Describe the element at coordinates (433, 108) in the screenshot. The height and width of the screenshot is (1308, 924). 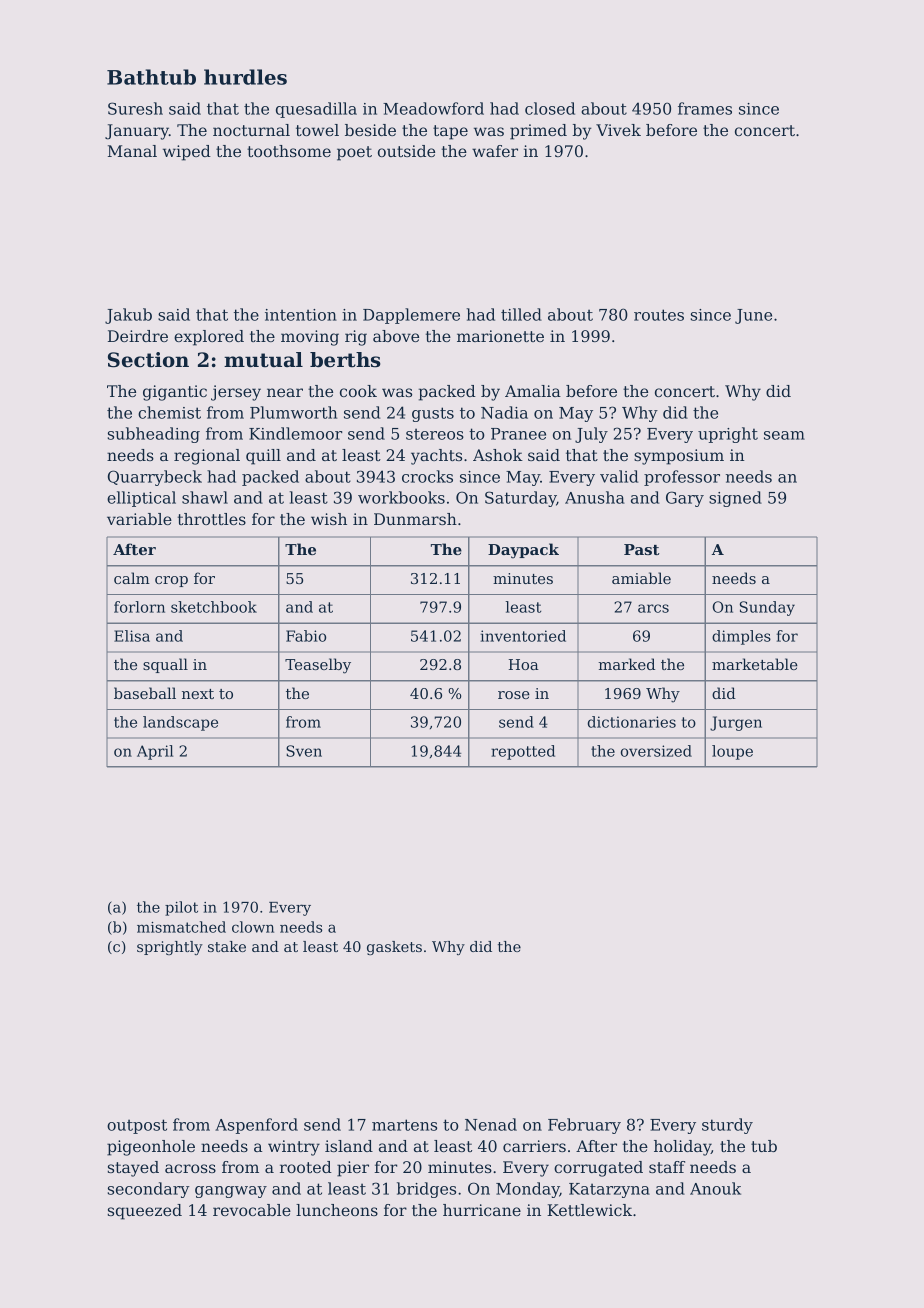
I see `Meadowford` at that location.
